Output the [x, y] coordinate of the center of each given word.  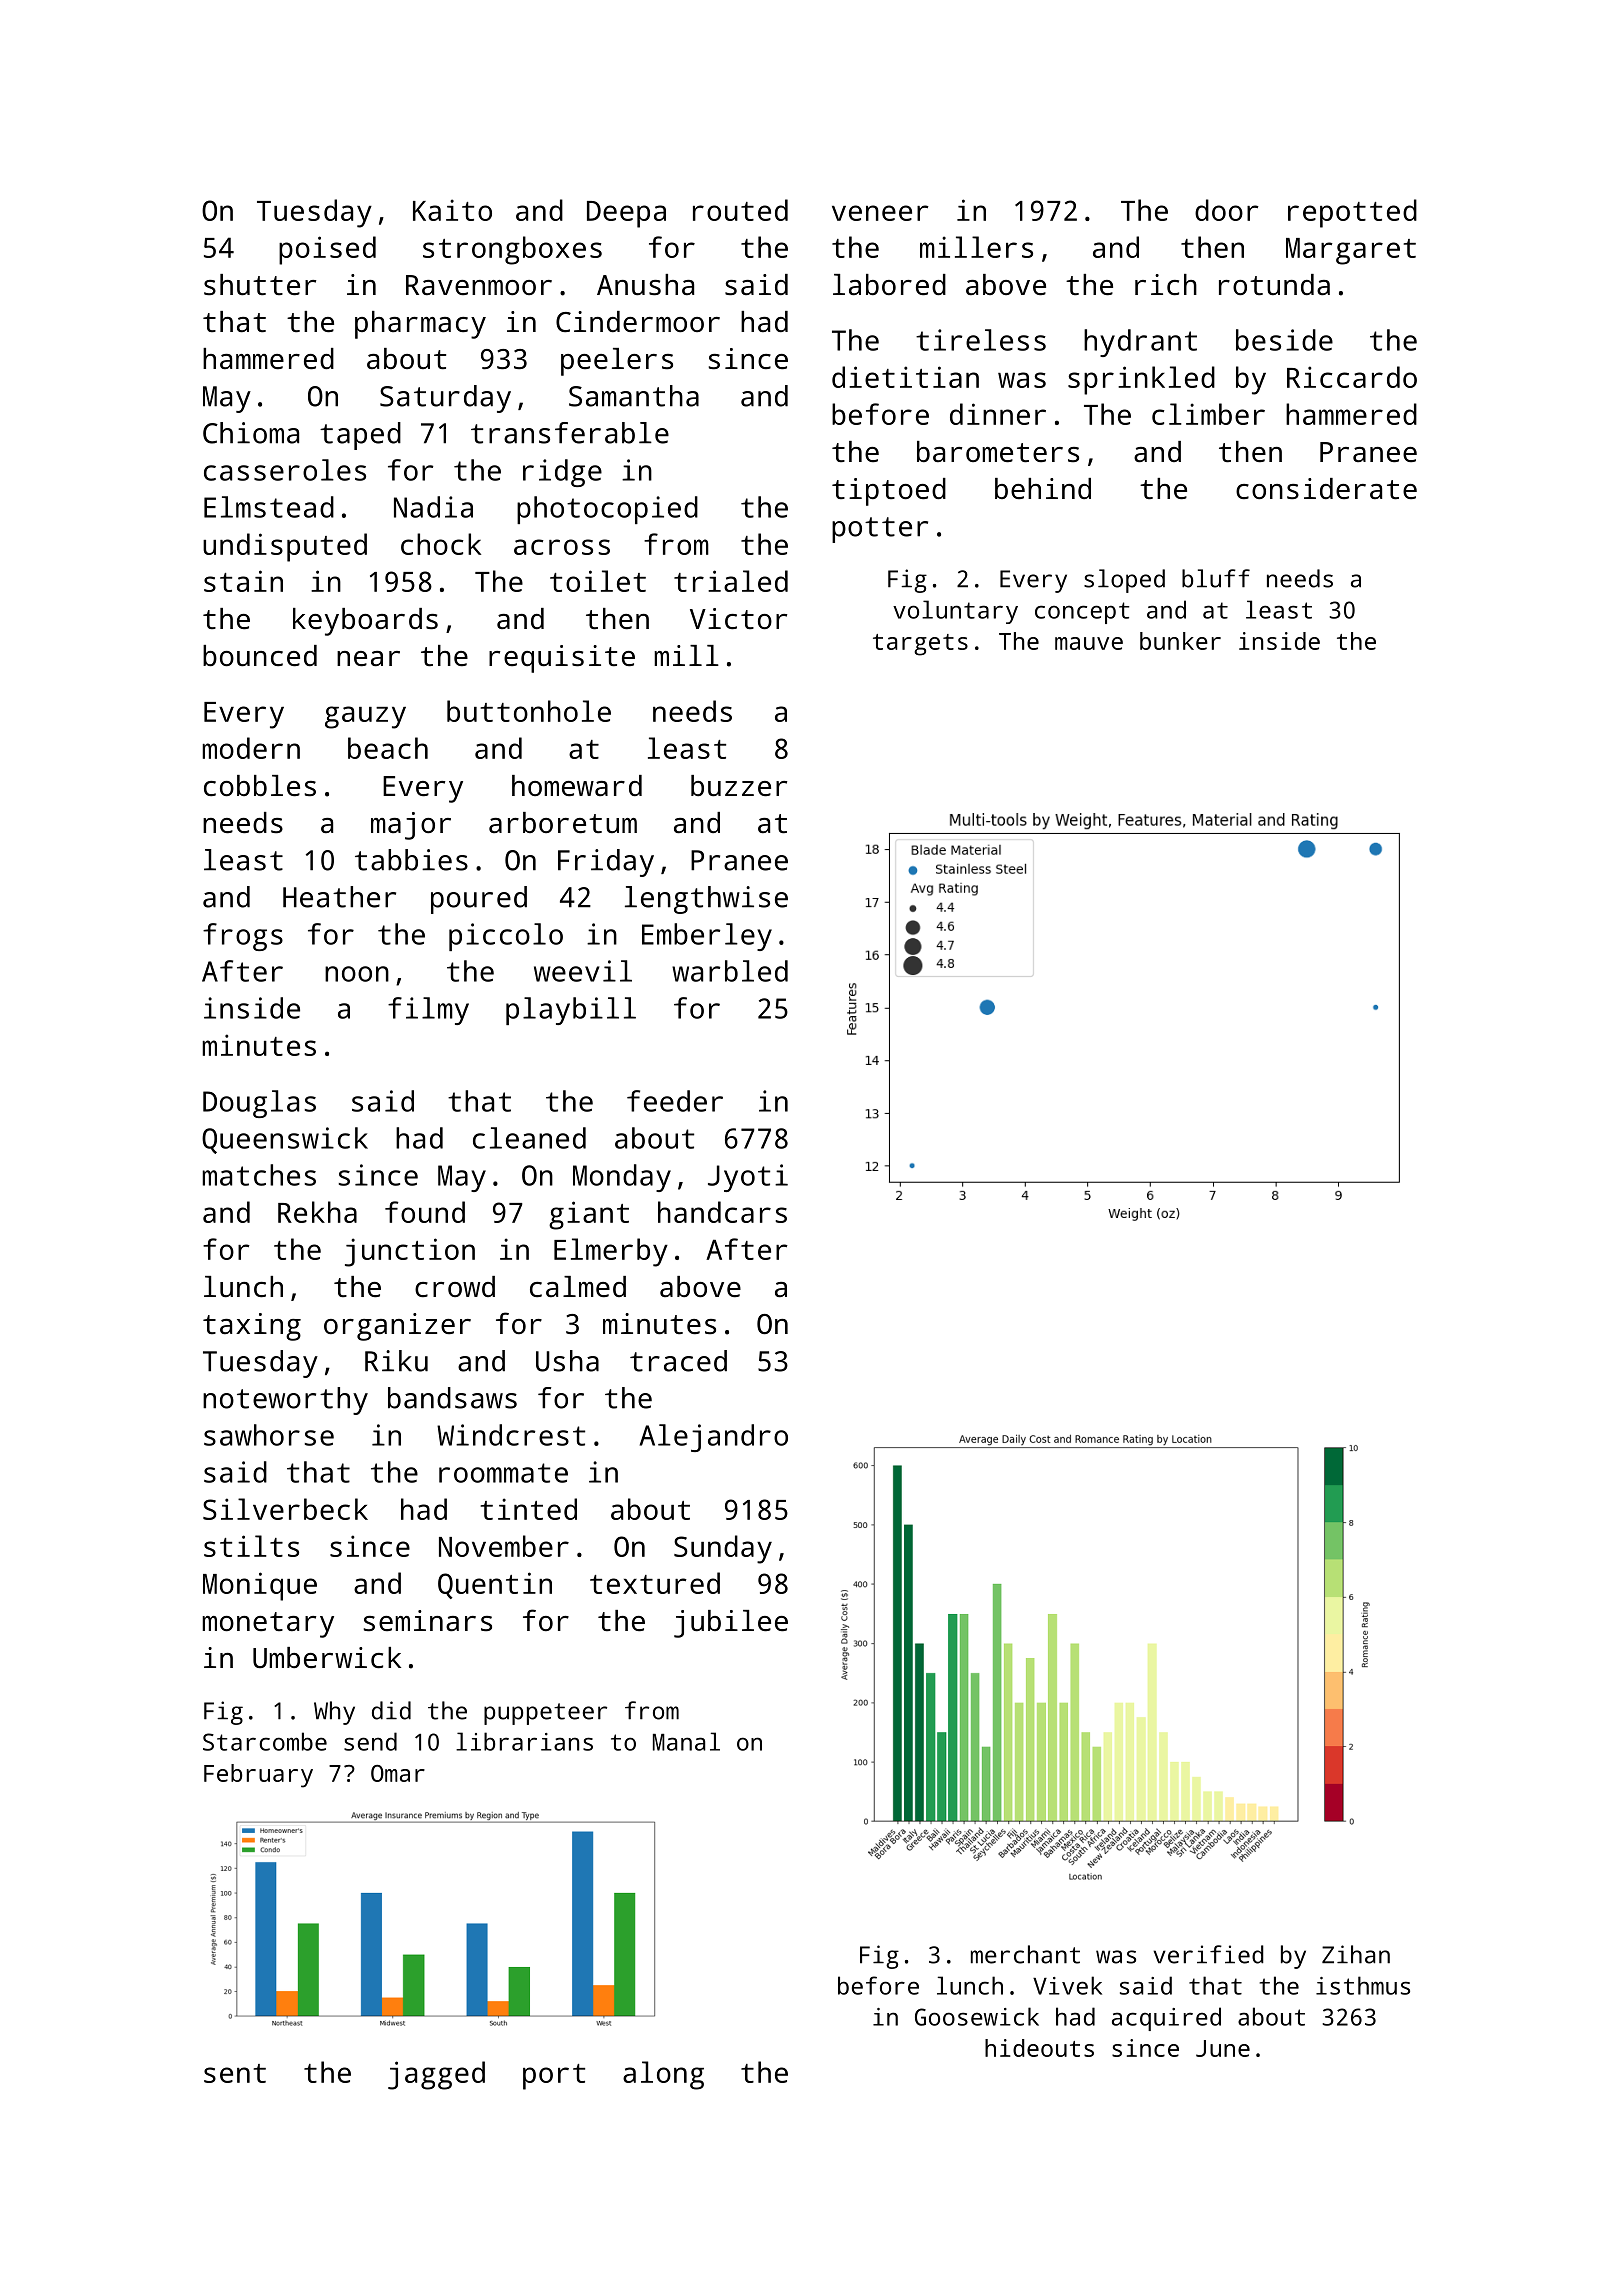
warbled [730, 971]
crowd [455, 1286]
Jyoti [748, 1178]
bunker [1180, 641]
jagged [436, 2075]
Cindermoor [638, 321]
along [663, 2075]
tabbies [411, 860]
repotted [1352, 213]
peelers [617, 362]
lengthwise [706, 900]
